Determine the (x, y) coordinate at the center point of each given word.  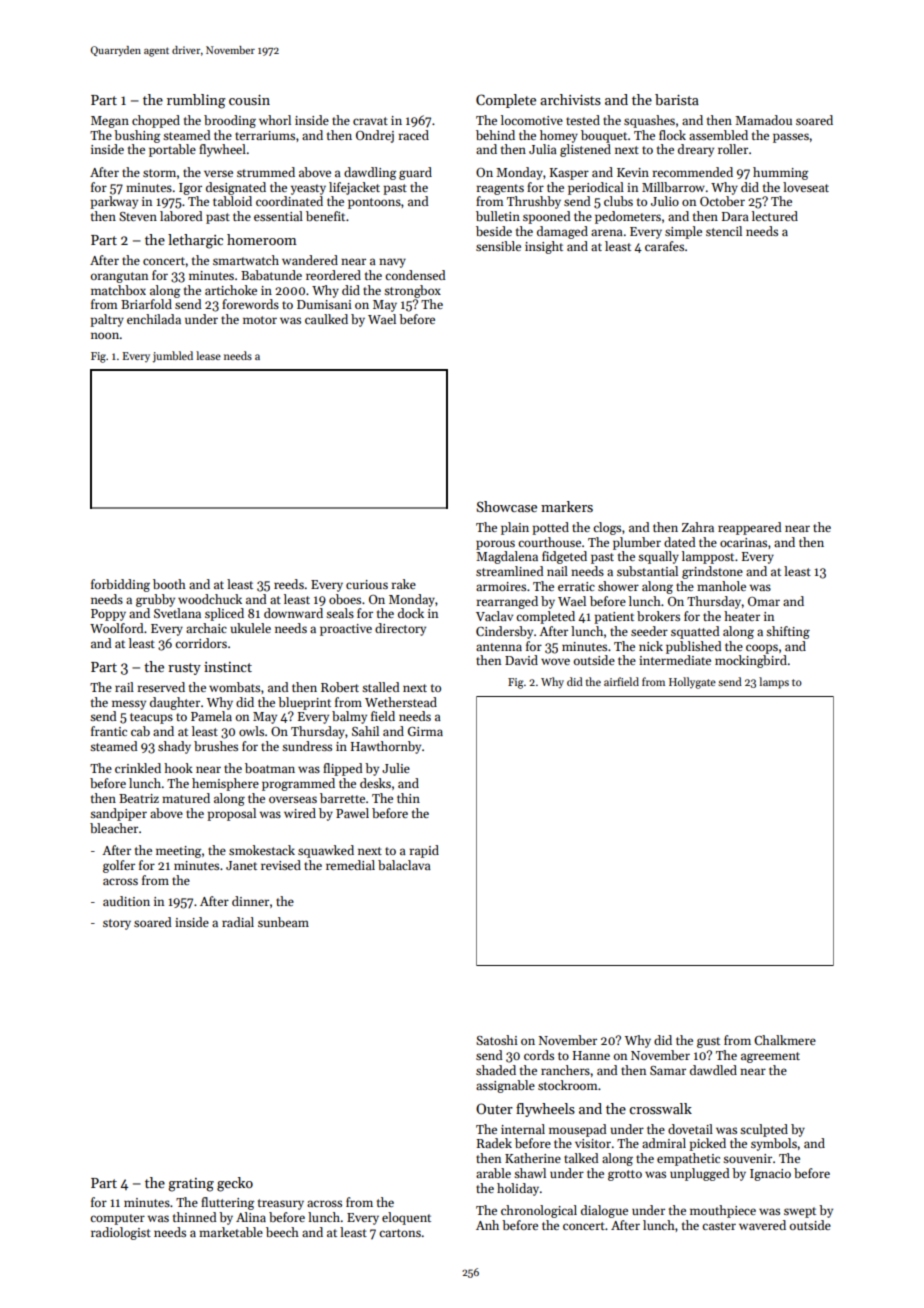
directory (400, 629)
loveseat (806, 187)
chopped (156, 121)
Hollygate (692, 683)
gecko (235, 1184)
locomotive (532, 120)
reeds (289, 584)
